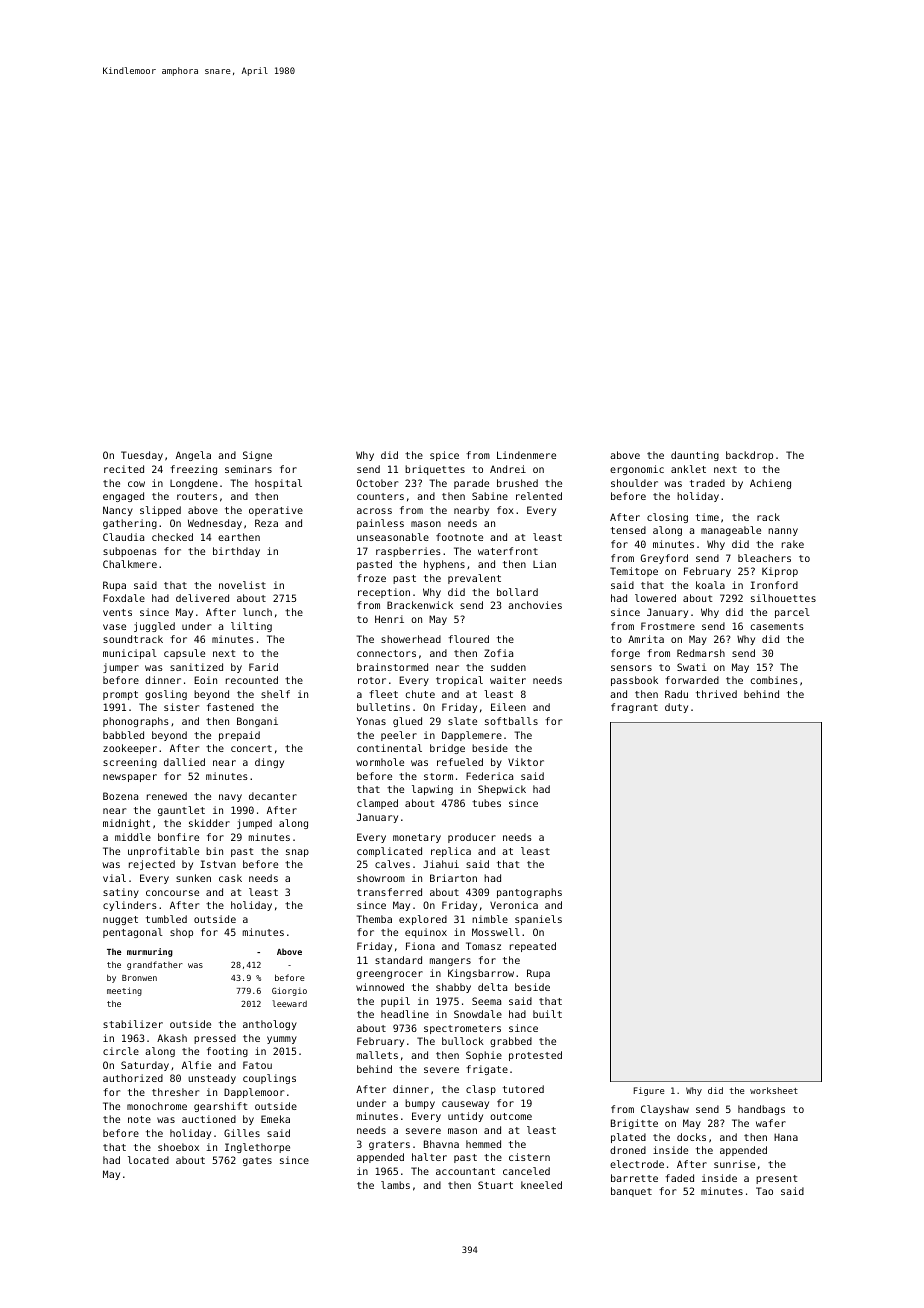  Describe the element at coordinates (121, 1051) in the screenshot. I see `circle` at that location.
